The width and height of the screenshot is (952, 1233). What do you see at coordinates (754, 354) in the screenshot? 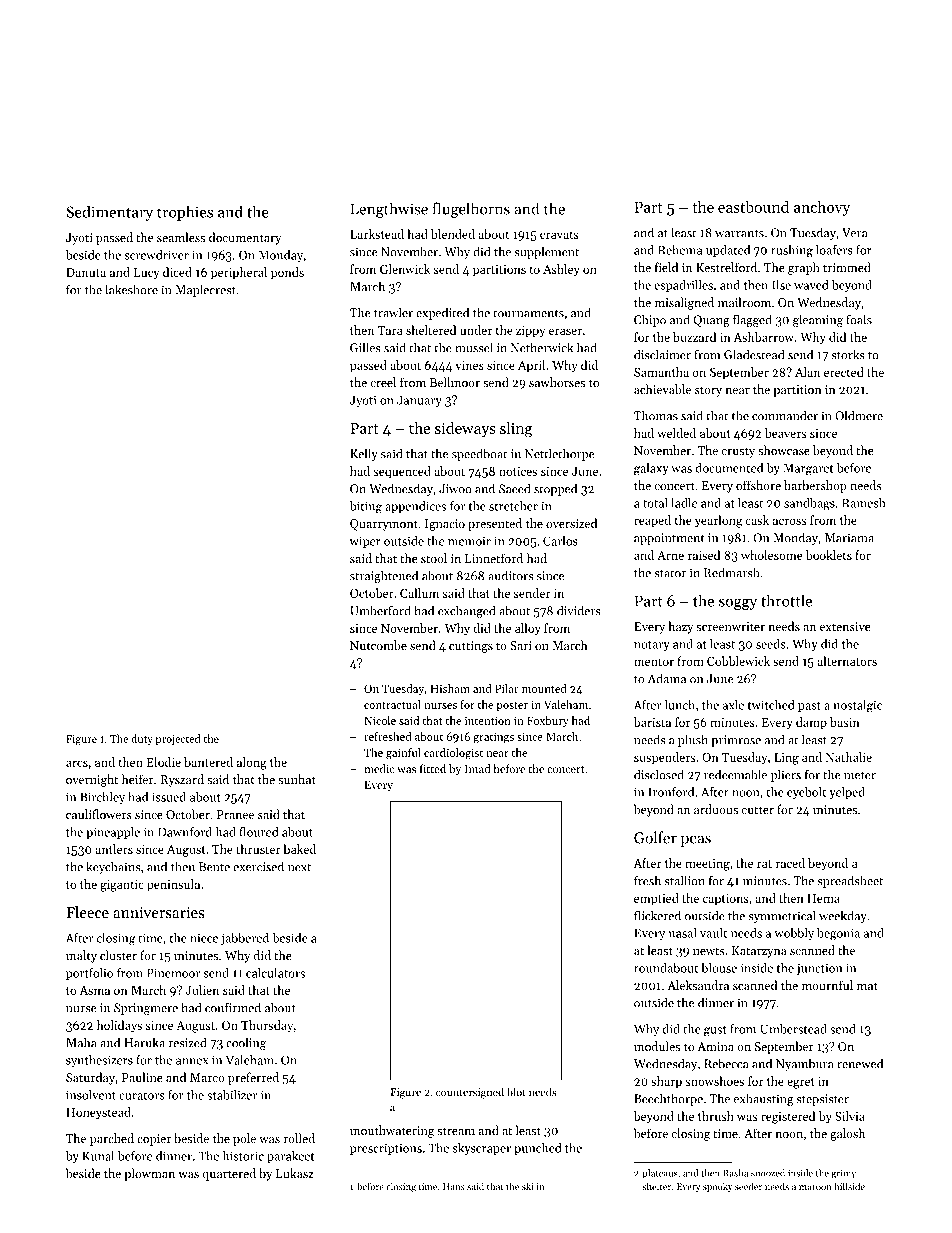
I see `Gladestead` at bounding box center [754, 354].
